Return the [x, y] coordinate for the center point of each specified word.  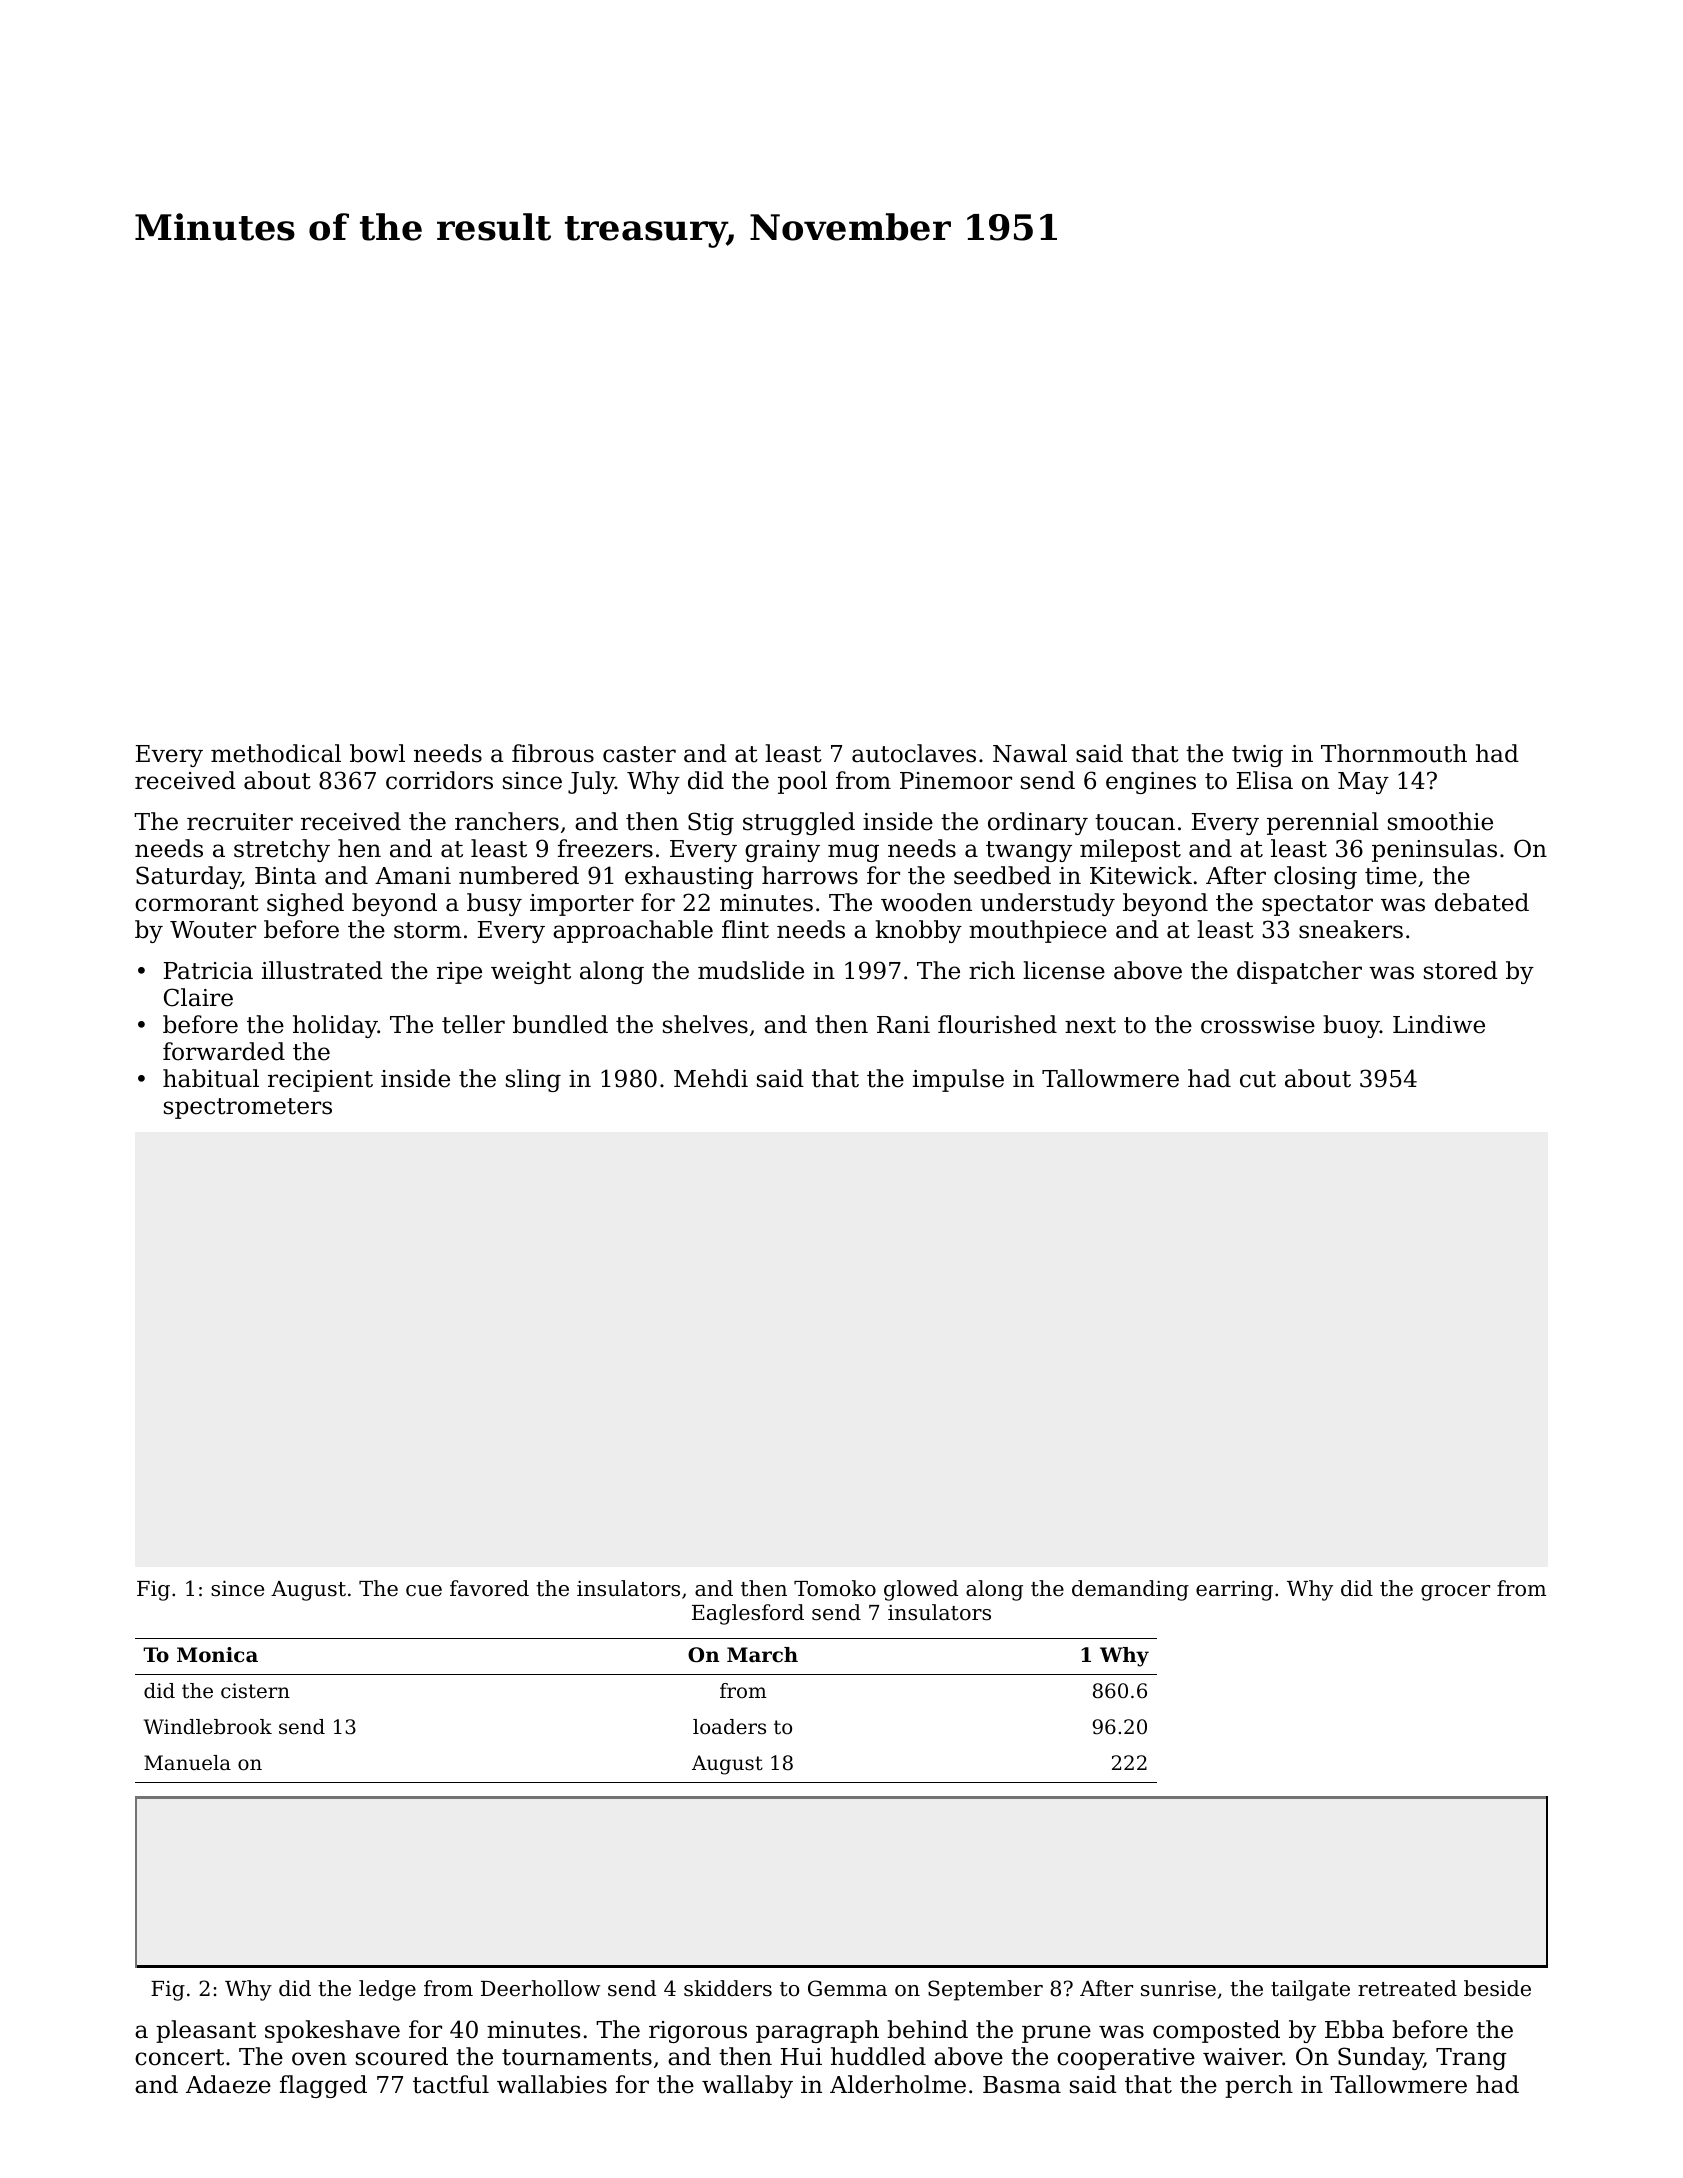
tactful [451, 2084]
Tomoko [835, 1588]
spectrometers [248, 1108]
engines [1151, 783]
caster [639, 754]
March [762, 1655]
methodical [276, 753]
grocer [1455, 1593]
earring [1234, 1590]
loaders [729, 1727]
